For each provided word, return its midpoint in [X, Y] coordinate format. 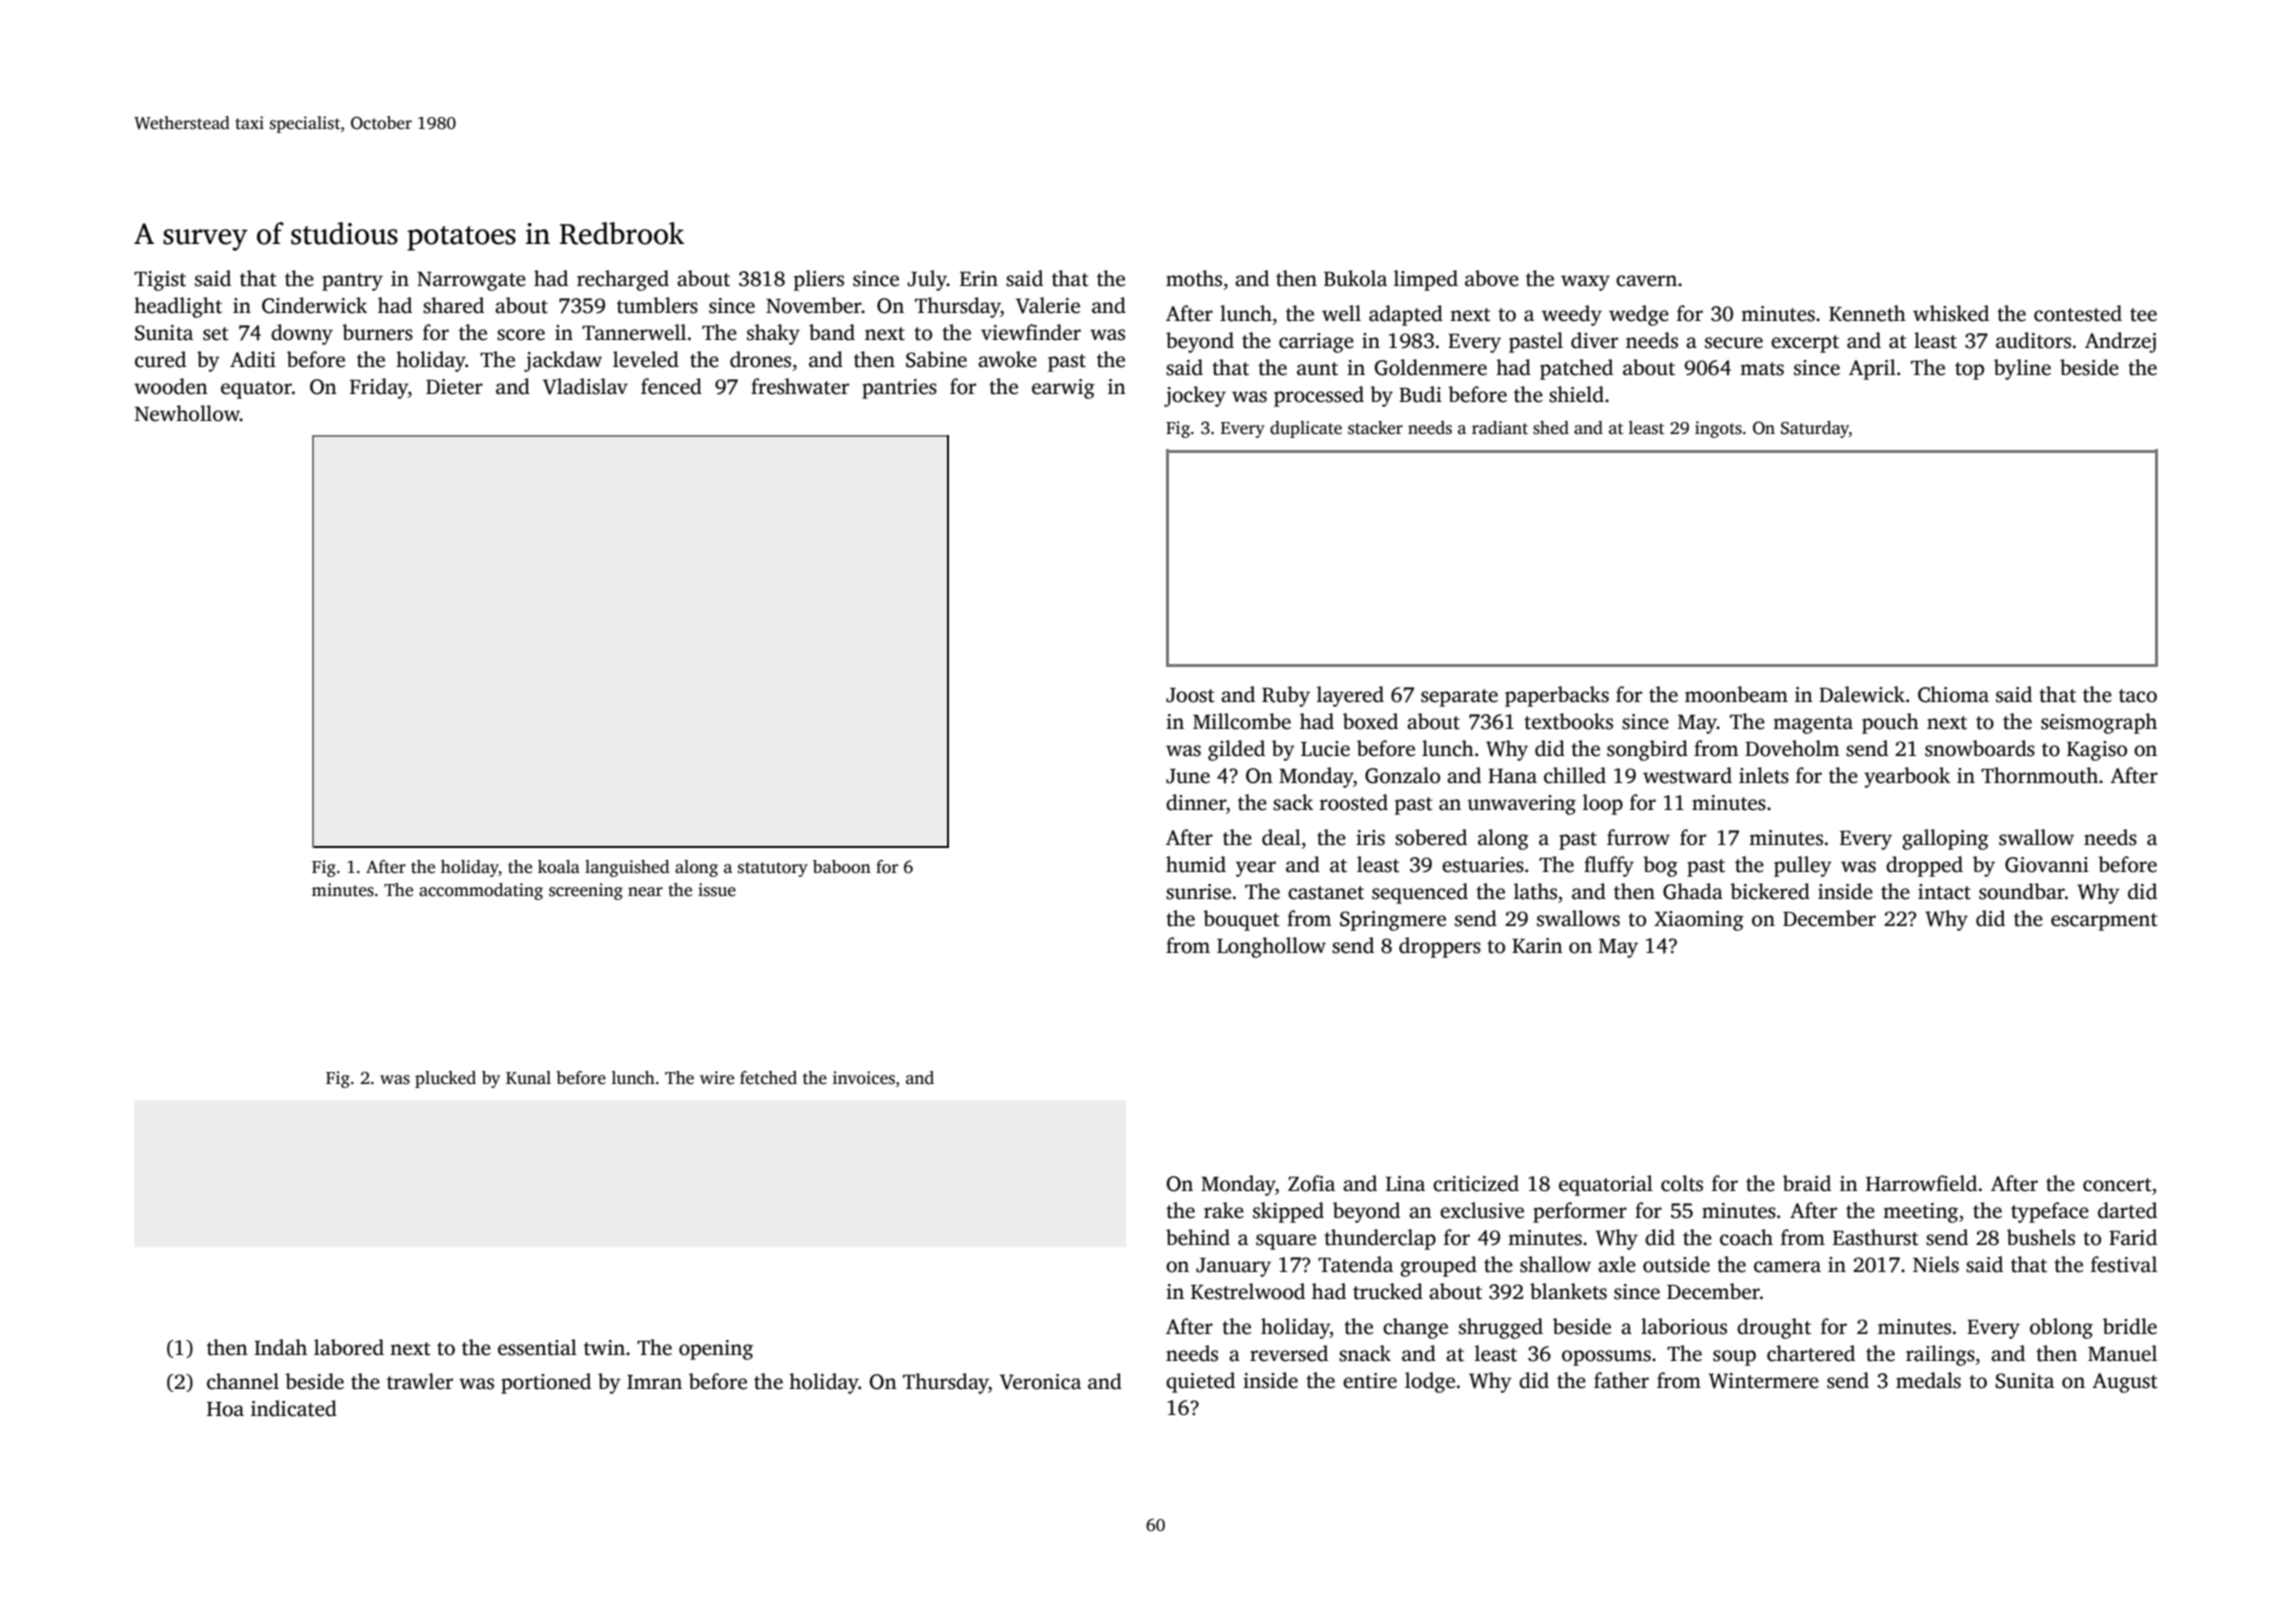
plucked [445, 1079]
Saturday [1815, 429]
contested [2078, 313]
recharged [623, 280]
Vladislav [585, 386]
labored [349, 1347]
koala [559, 867]
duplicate [1306, 429]
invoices [864, 1078]
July [927, 280]
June [1188, 776]
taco [2138, 696]
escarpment [2104, 922]
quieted [1200, 1382]
